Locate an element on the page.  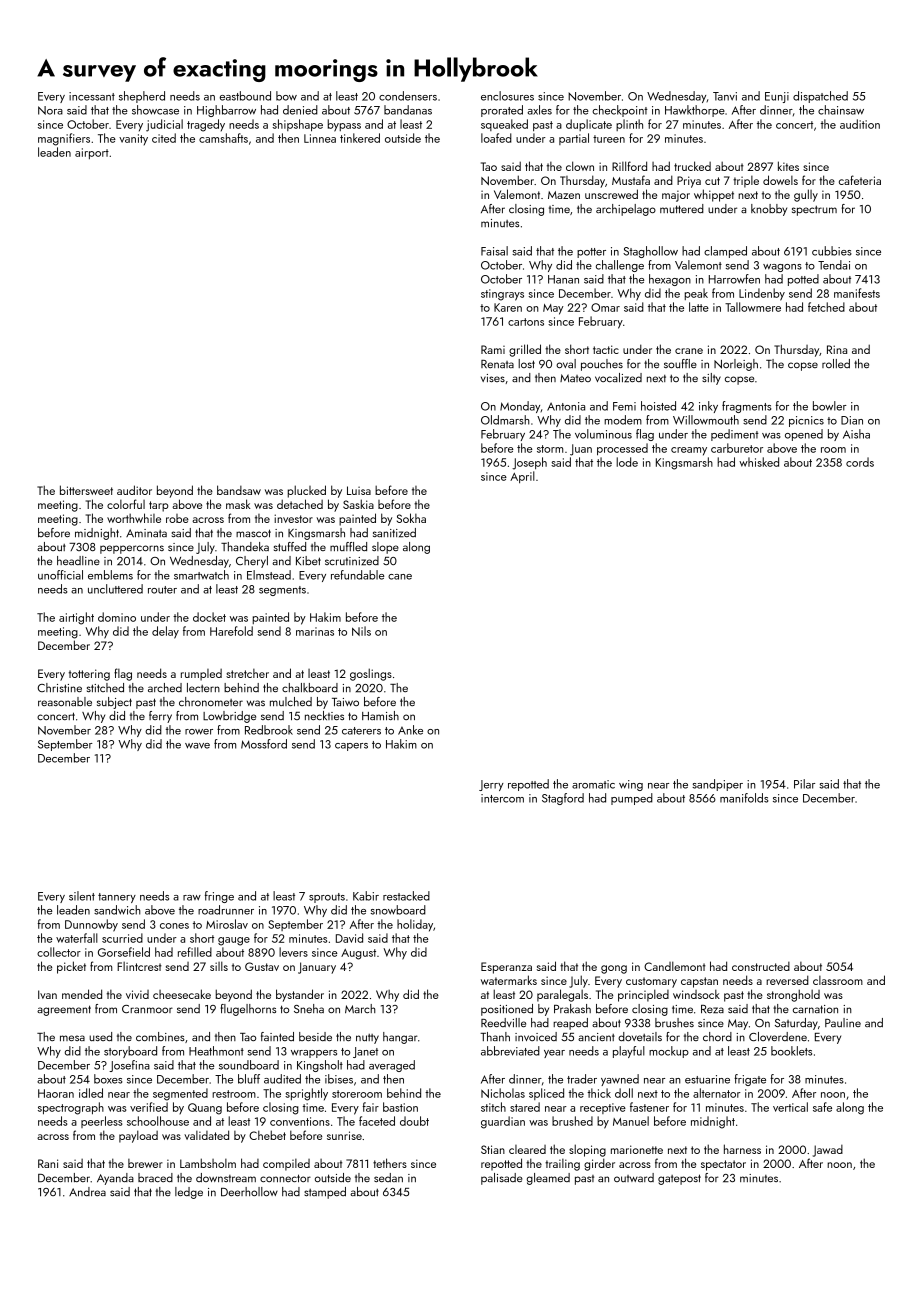
whisked is located at coordinates (759, 462).
